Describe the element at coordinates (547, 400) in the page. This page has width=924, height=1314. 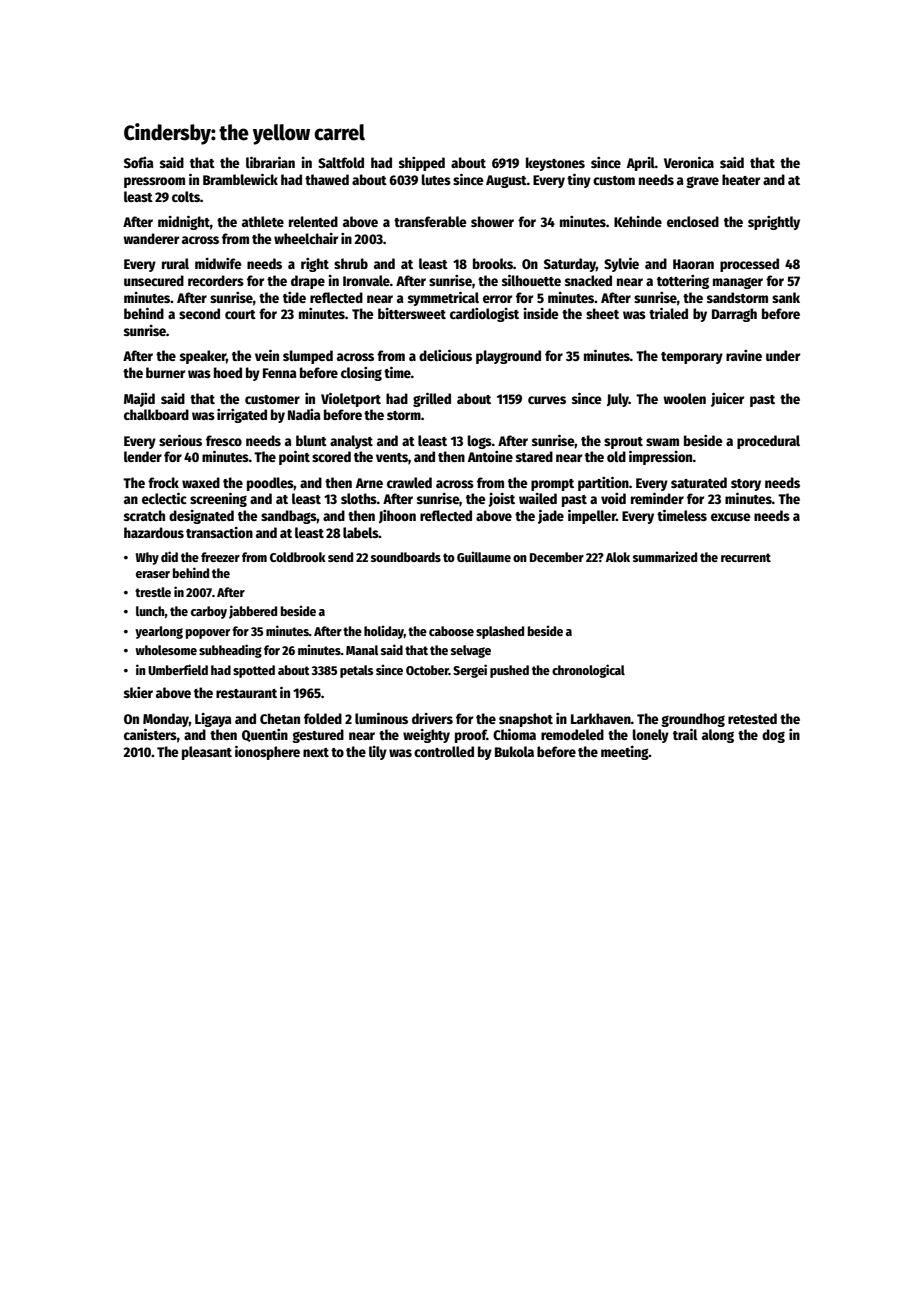
I see `curves` at that location.
